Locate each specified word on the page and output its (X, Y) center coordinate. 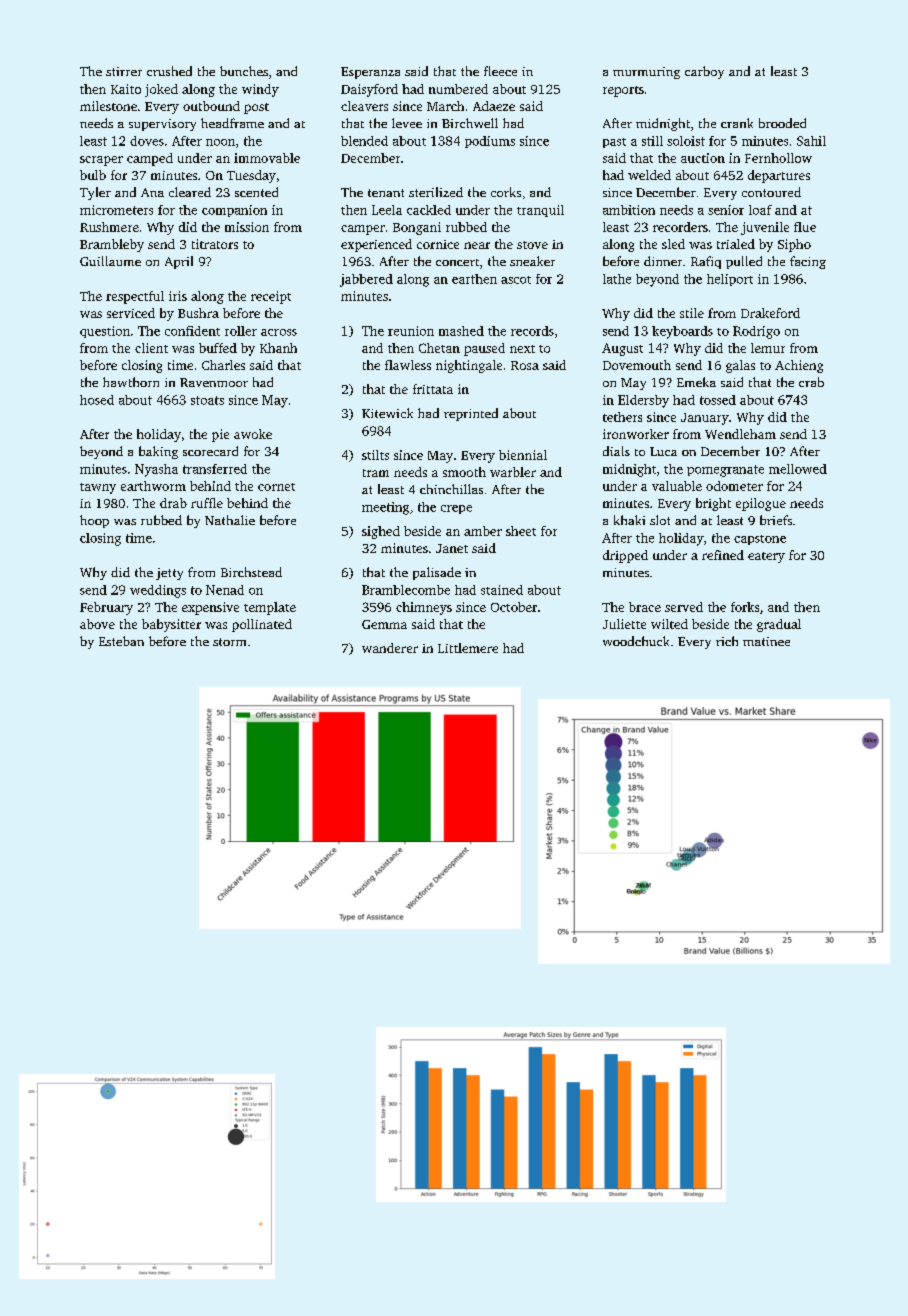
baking (158, 452)
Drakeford (770, 313)
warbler (513, 472)
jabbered (366, 280)
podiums (490, 142)
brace (645, 607)
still (652, 141)
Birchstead (251, 572)
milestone (108, 106)
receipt (271, 297)
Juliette (624, 624)
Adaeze (494, 106)
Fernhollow (778, 158)
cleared (190, 192)
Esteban (121, 641)
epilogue (761, 504)
